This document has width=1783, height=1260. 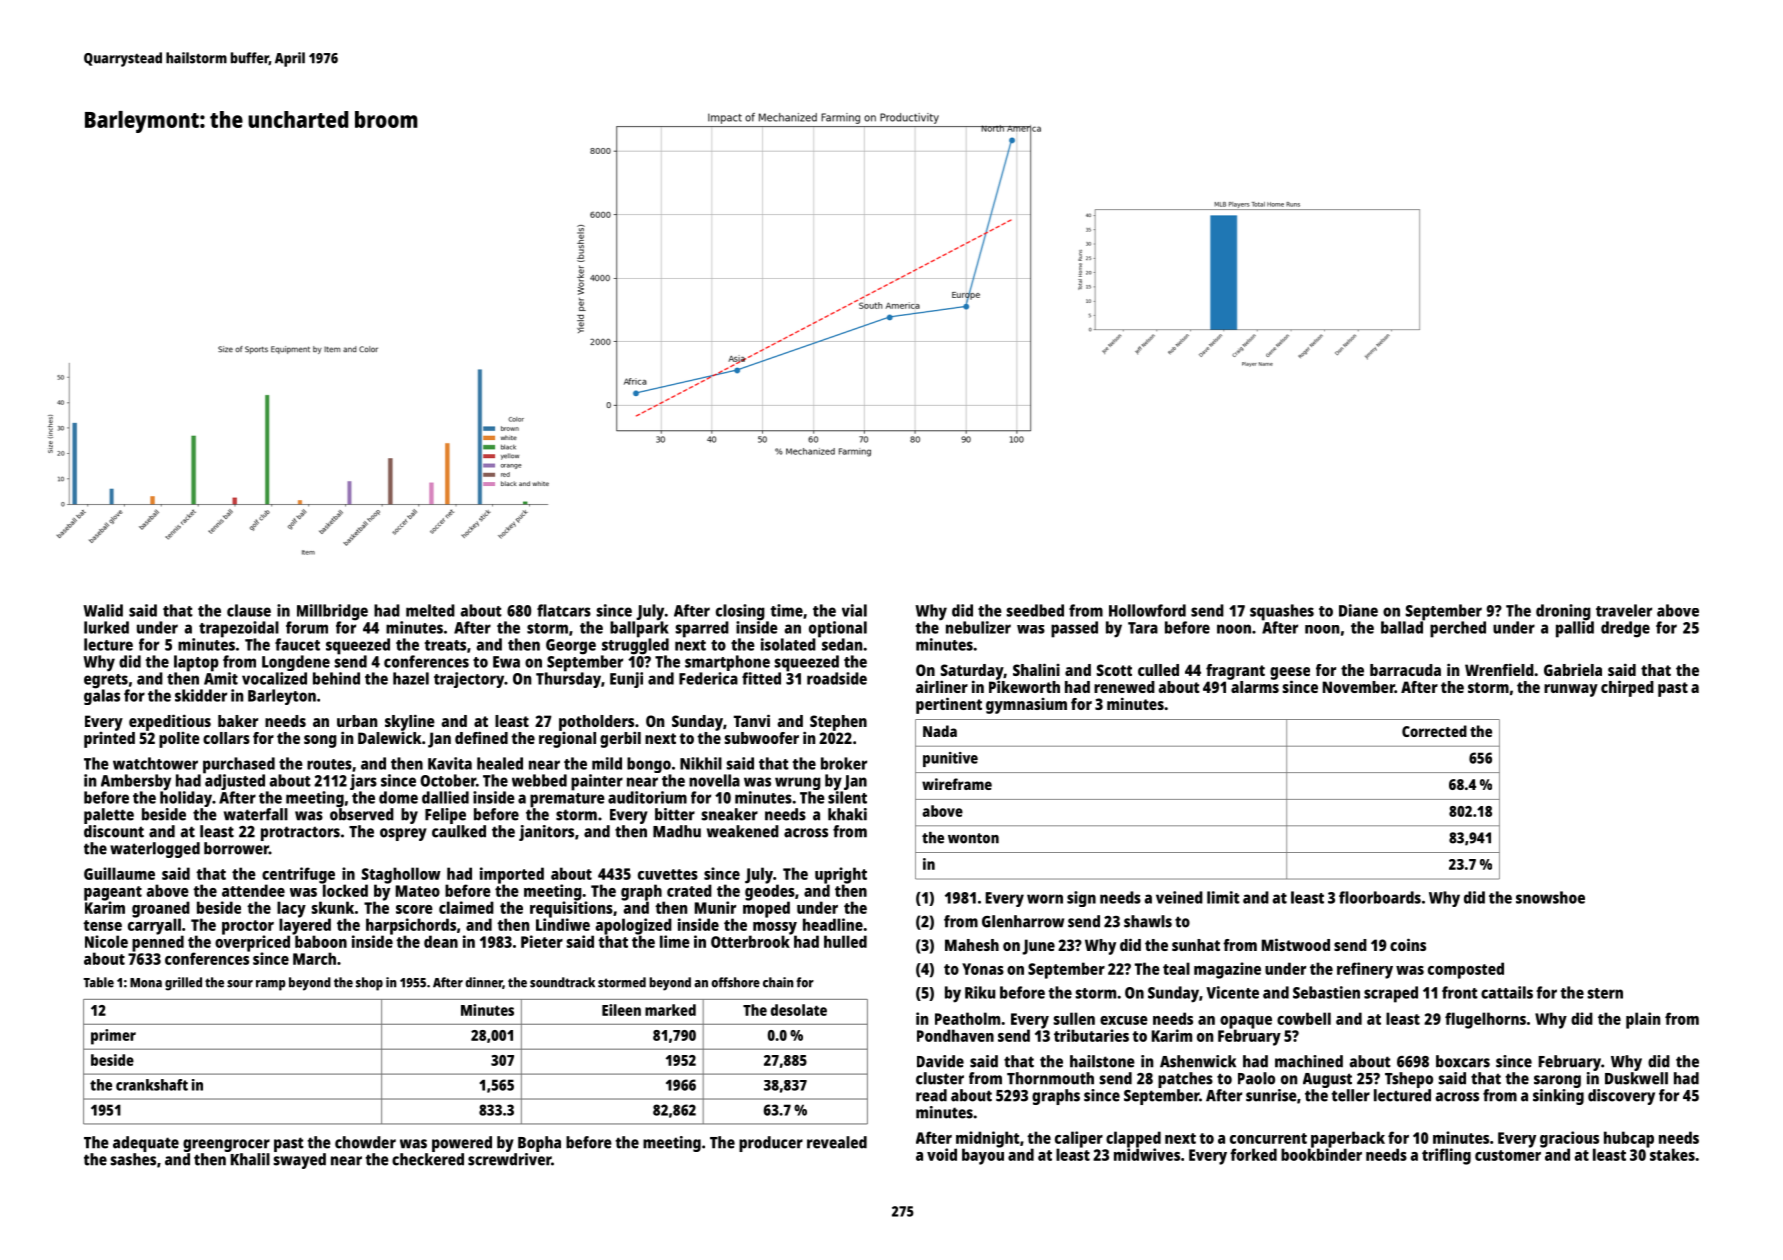 I want to click on wireframe, so click(x=957, y=784).
